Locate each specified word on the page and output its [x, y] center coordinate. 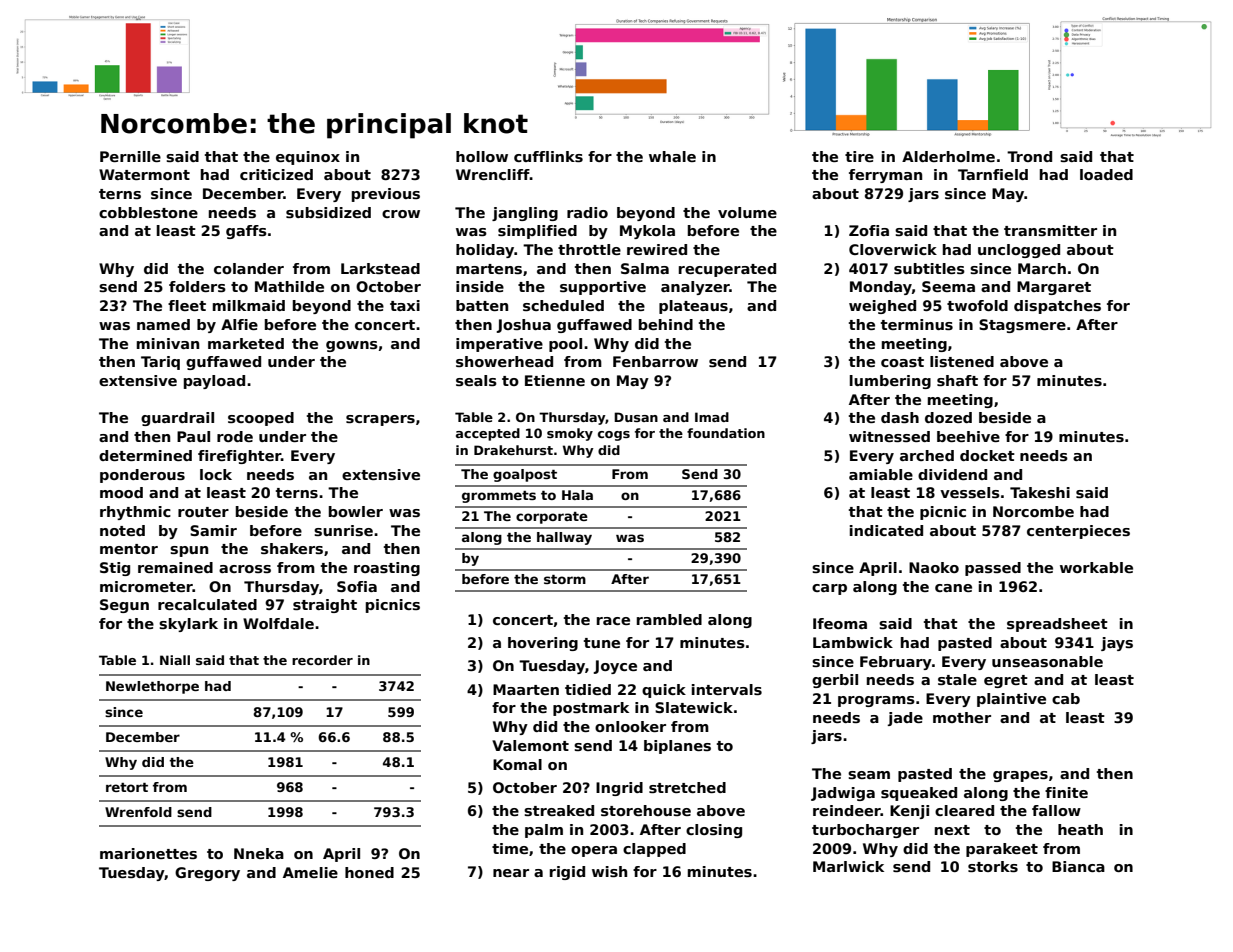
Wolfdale [278, 623]
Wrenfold [138, 812]
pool [565, 345]
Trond [1029, 156]
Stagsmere [1022, 326]
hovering [543, 644]
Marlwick [848, 866]
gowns [352, 346]
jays [1117, 644]
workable [1096, 567]
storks [993, 866]
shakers [292, 548]
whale [672, 156]
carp [829, 589]
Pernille [130, 156]
